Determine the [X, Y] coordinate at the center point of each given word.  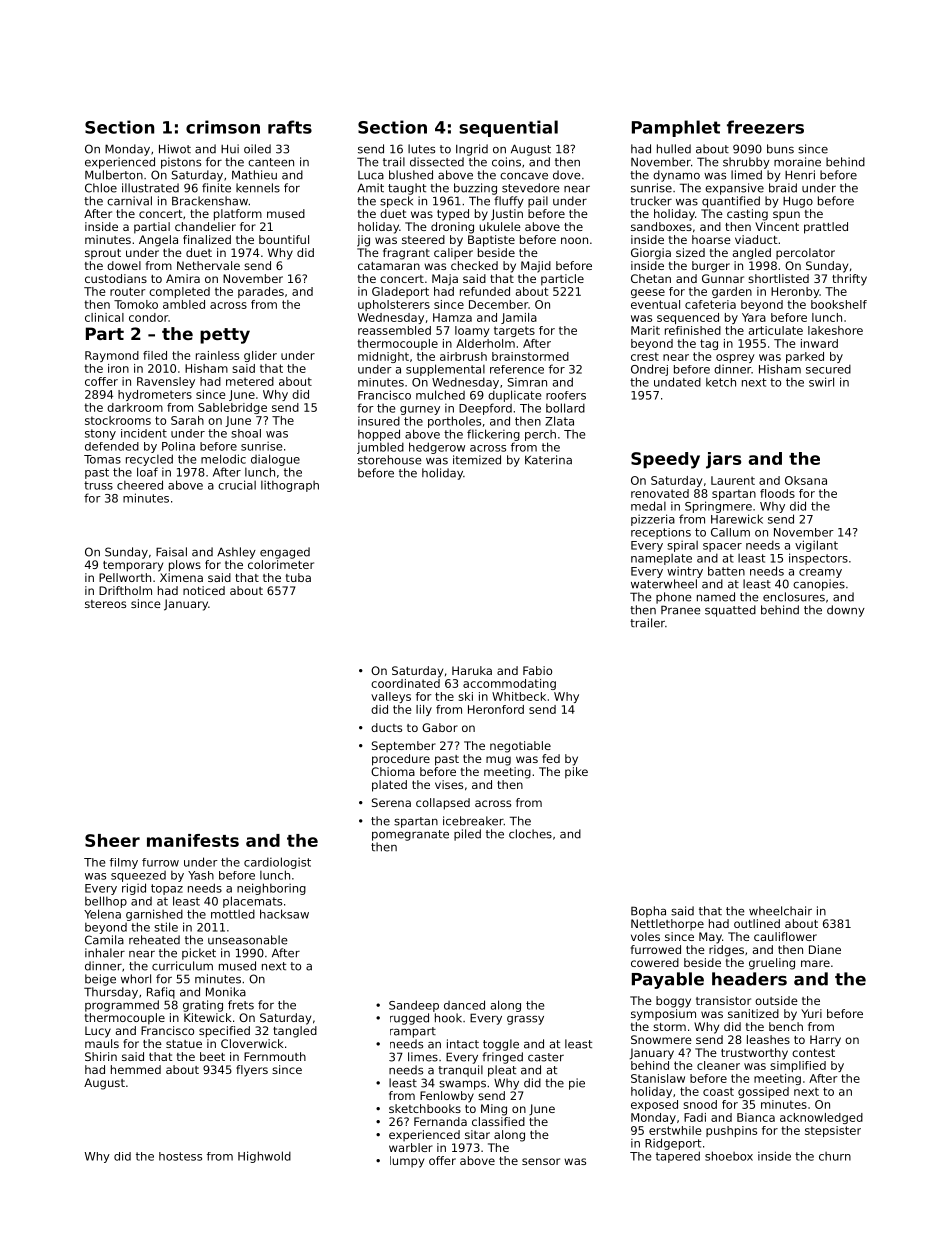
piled [467, 835]
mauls [102, 1043]
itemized [477, 460]
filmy [124, 863]
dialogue [275, 460]
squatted [730, 611]
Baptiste [491, 241]
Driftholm [125, 590]
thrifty [849, 280]
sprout [103, 254]
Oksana [806, 480]
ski [466, 696]
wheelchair [780, 911]
